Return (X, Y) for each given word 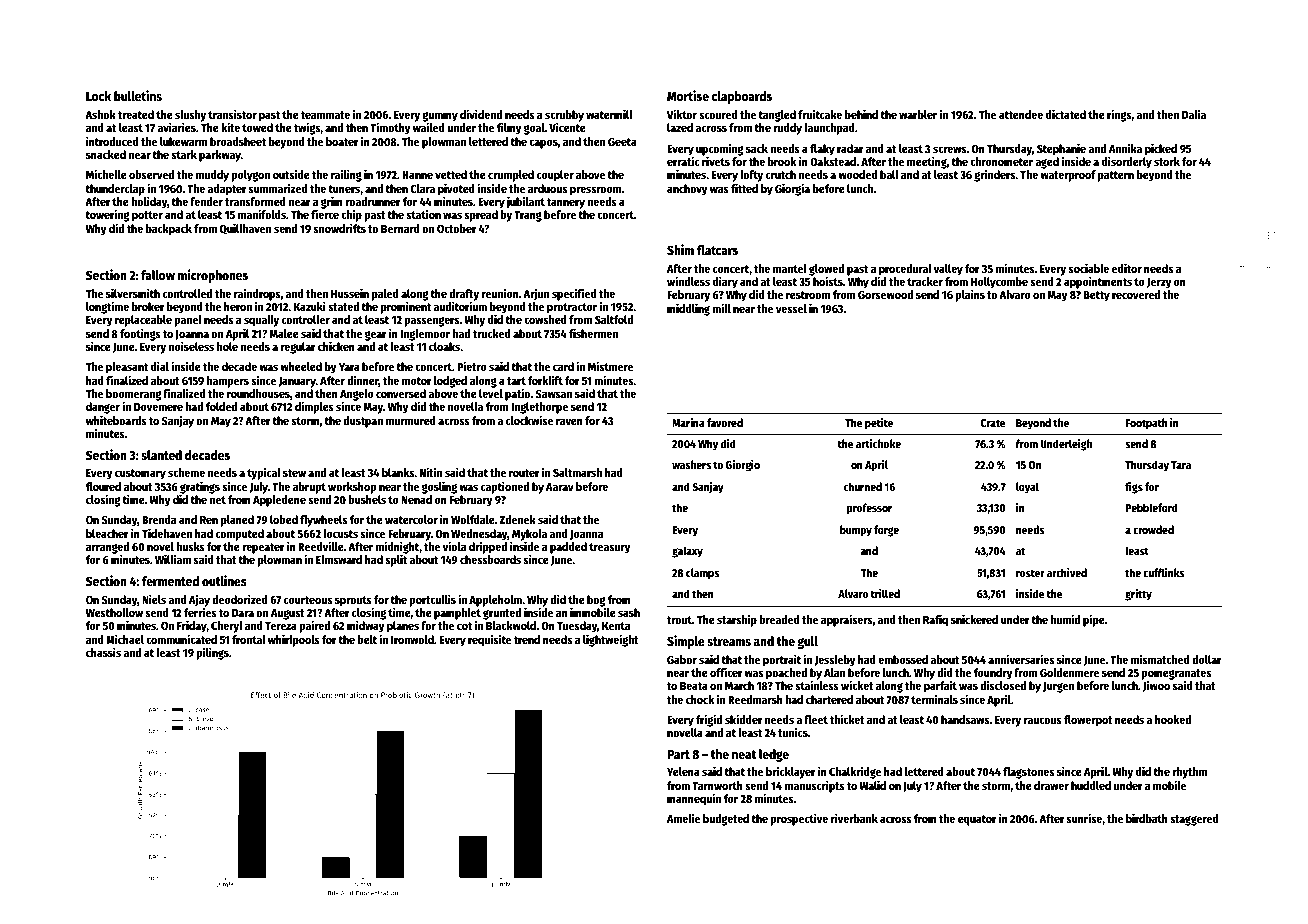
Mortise (688, 95)
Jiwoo (1156, 686)
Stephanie (1061, 149)
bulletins (138, 95)
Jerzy (1159, 283)
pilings (212, 653)
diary (725, 282)
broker (148, 306)
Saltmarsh (577, 472)
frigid (709, 720)
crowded (1153, 529)
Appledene (279, 501)
